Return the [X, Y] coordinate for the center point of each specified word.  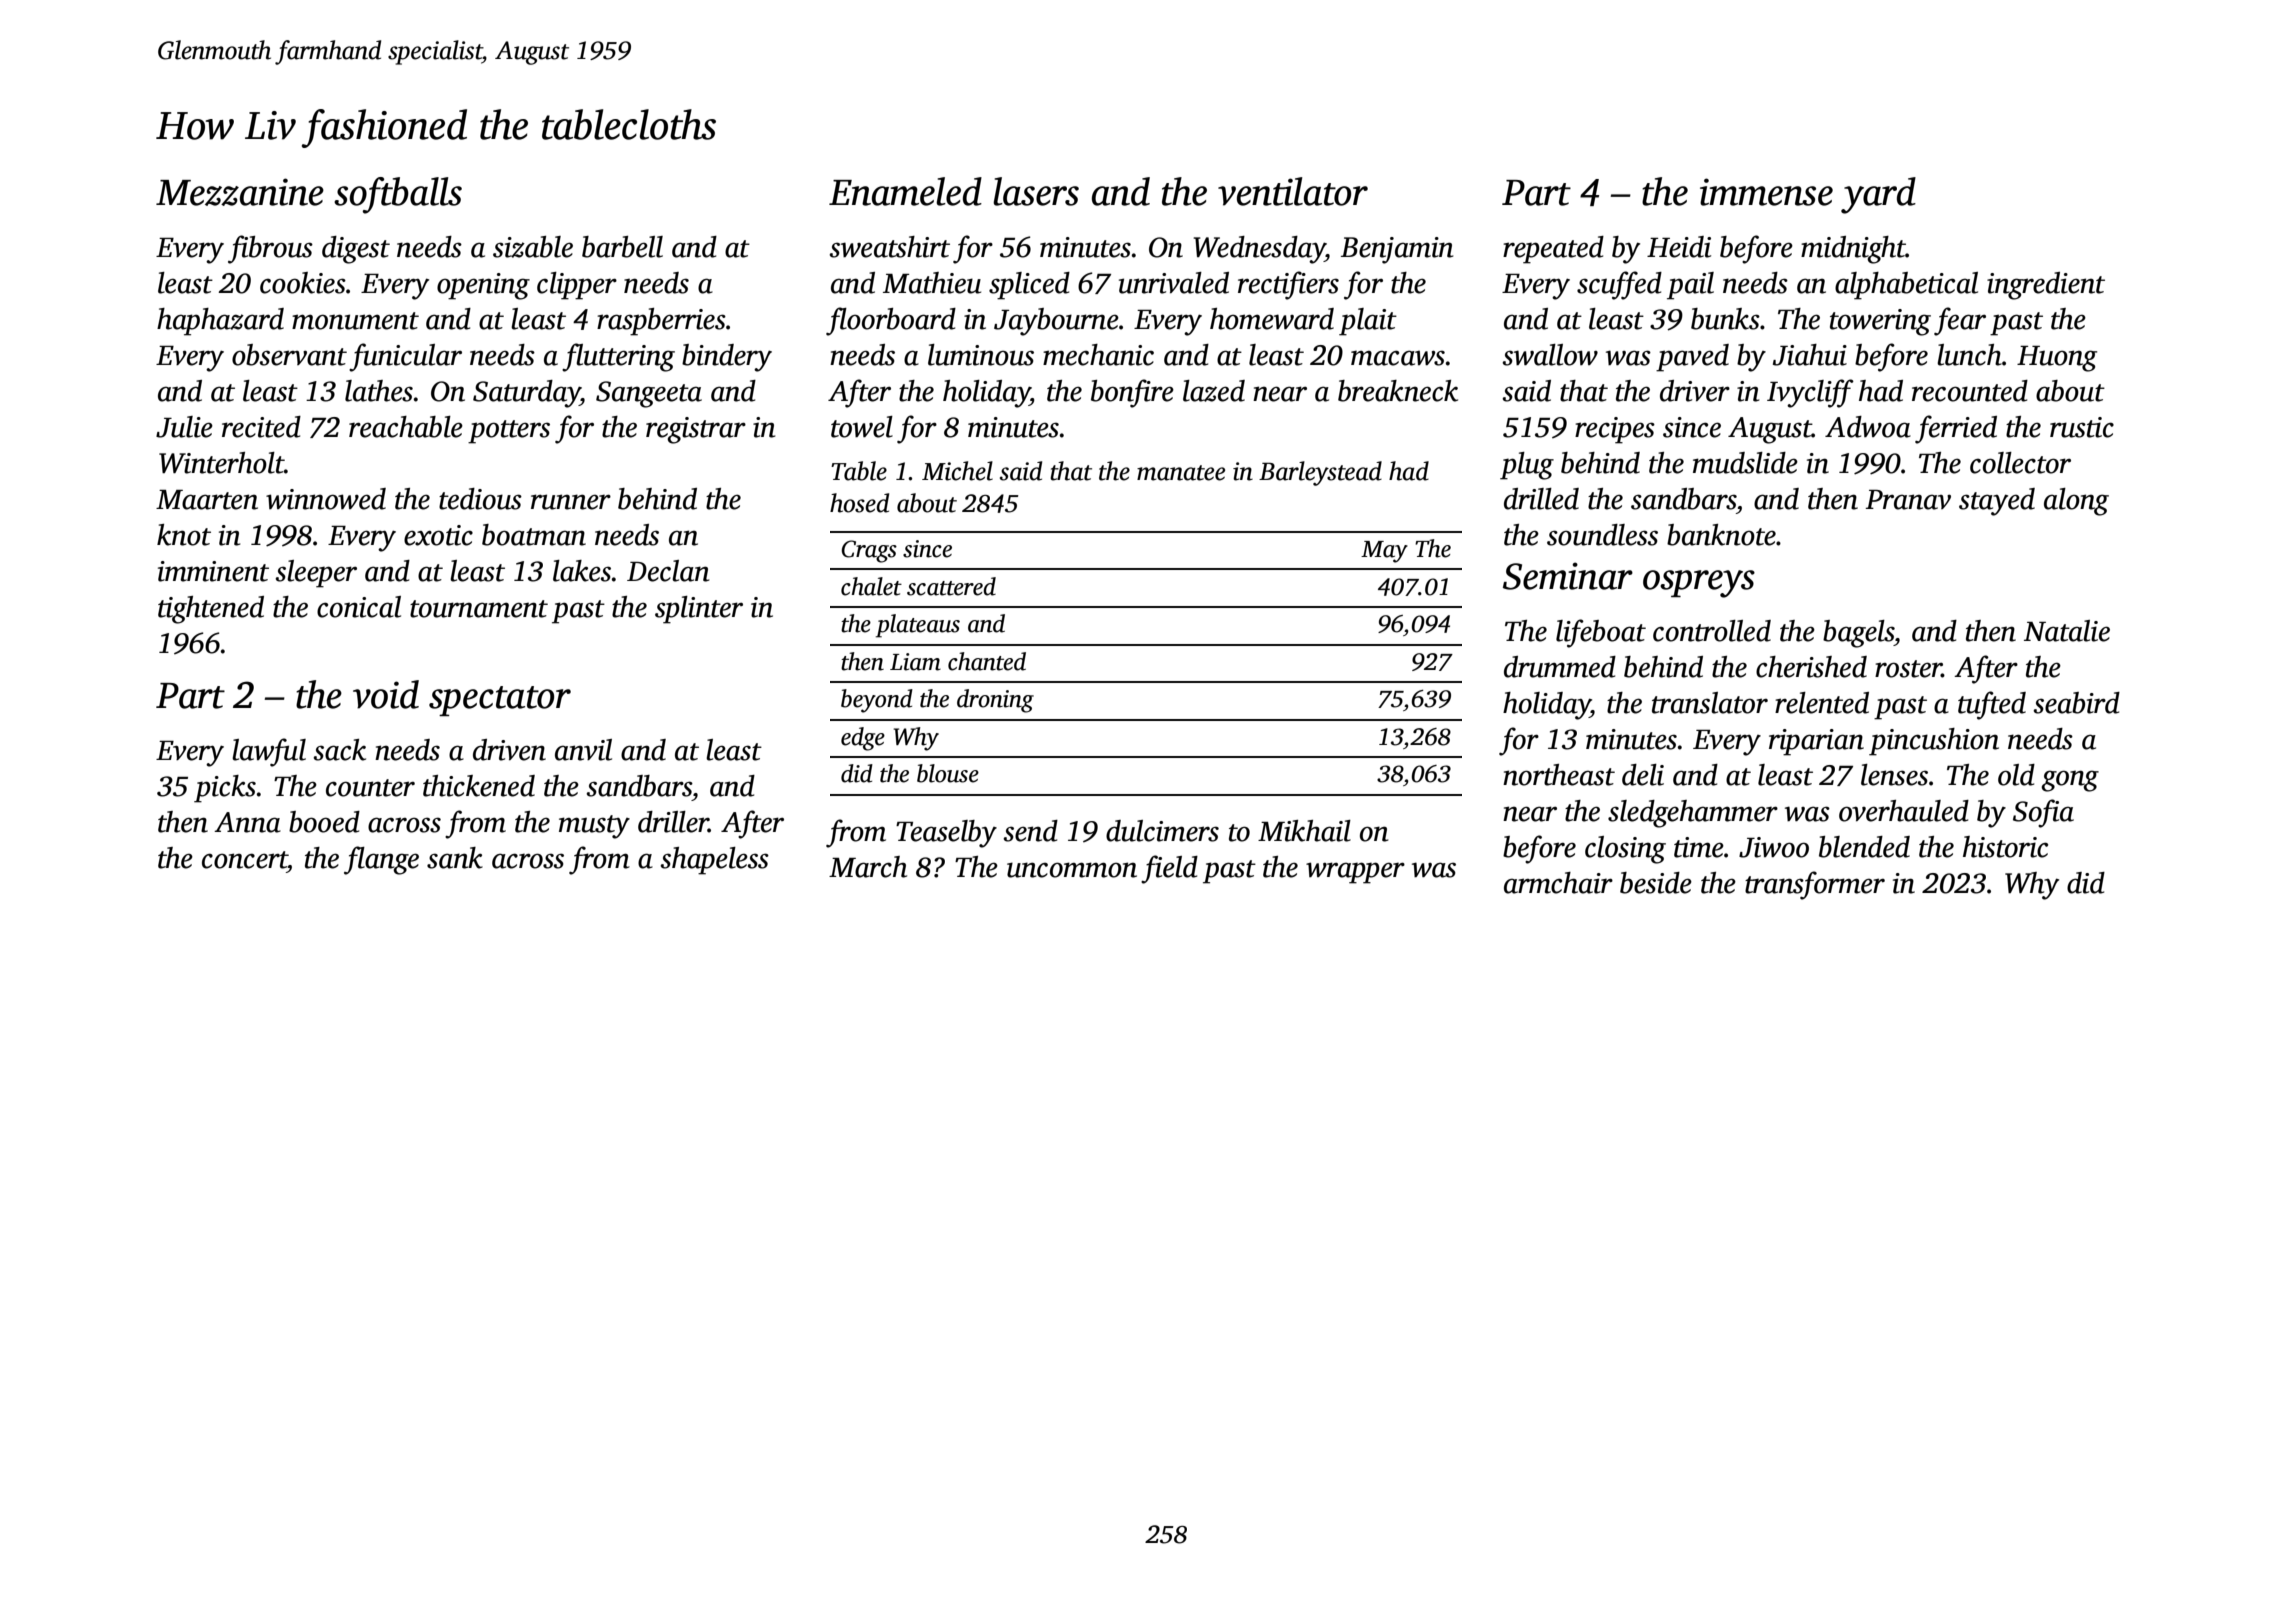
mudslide [1745, 463]
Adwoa [1868, 427]
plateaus [918, 626]
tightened [211, 610]
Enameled [905, 191]
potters [509, 432]
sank [455, 858]
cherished [1811, 667]
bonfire [1132, 393]
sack [339, 750]
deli [1643, 775]
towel [862, 427]
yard [1878, 195]
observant [289, 355]
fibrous [270, 249]
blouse [948, 773]
